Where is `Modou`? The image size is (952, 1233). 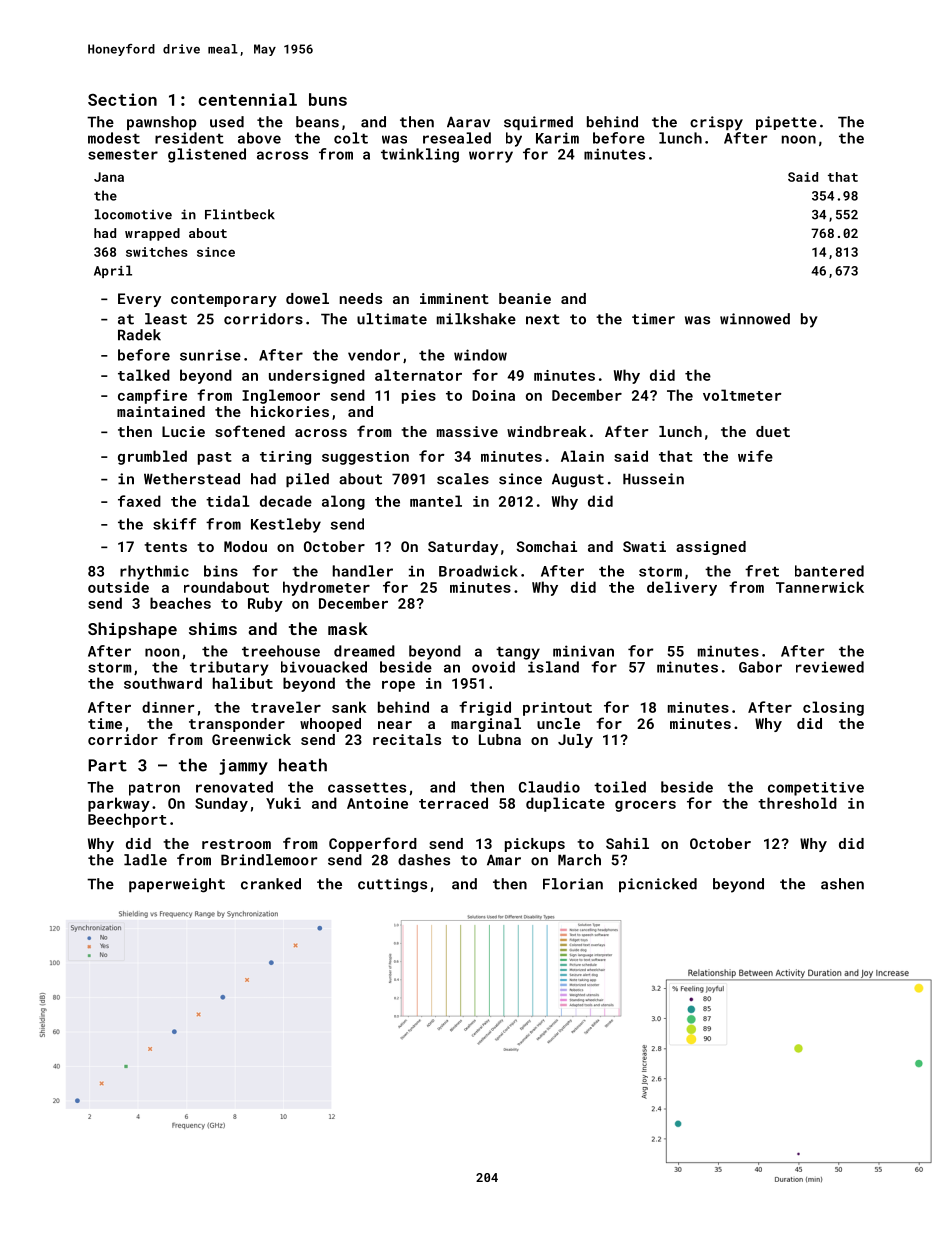 Modou is located at coordinates (245, 546).
